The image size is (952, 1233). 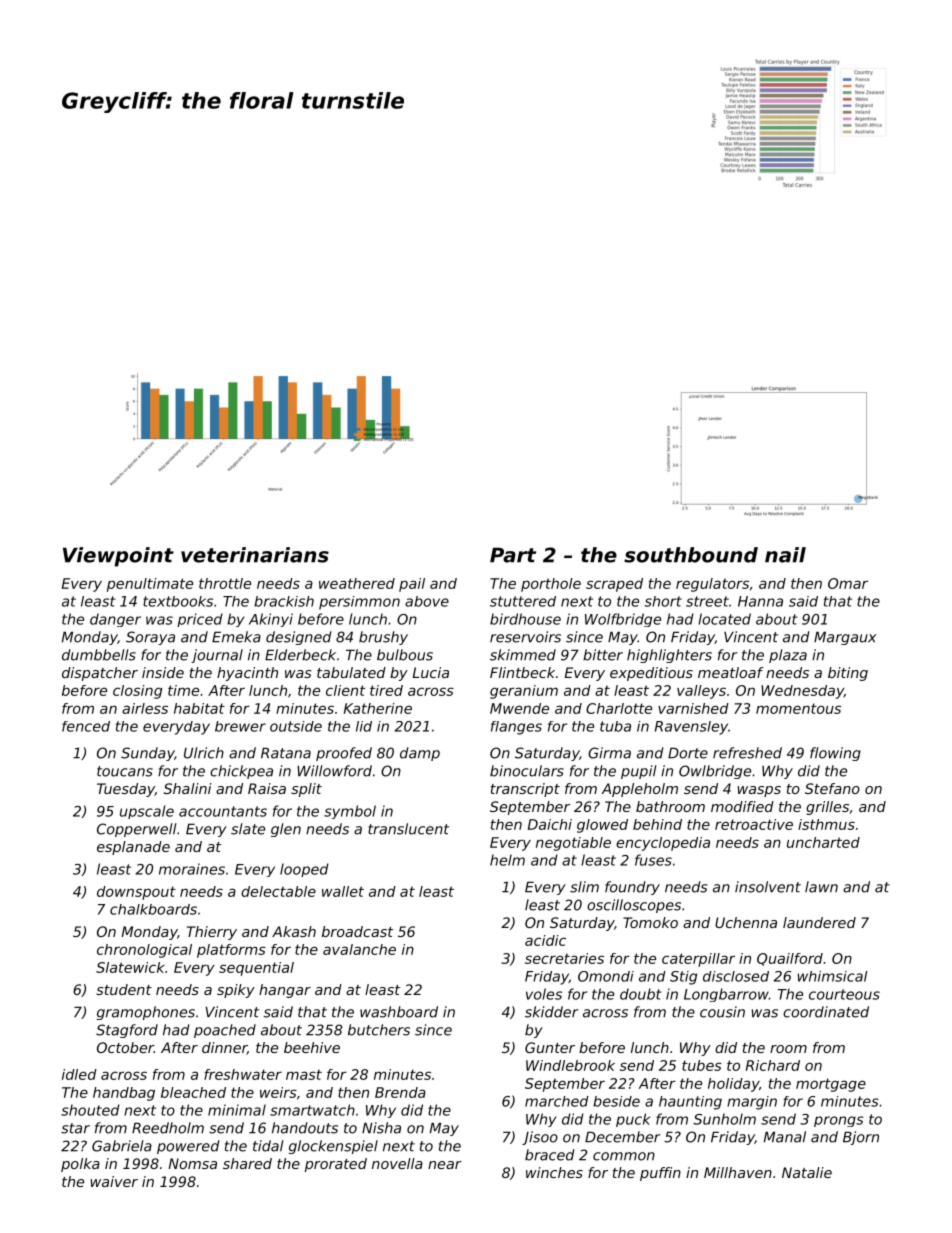 I want to click on idled, so click(x=79, y=1074).
